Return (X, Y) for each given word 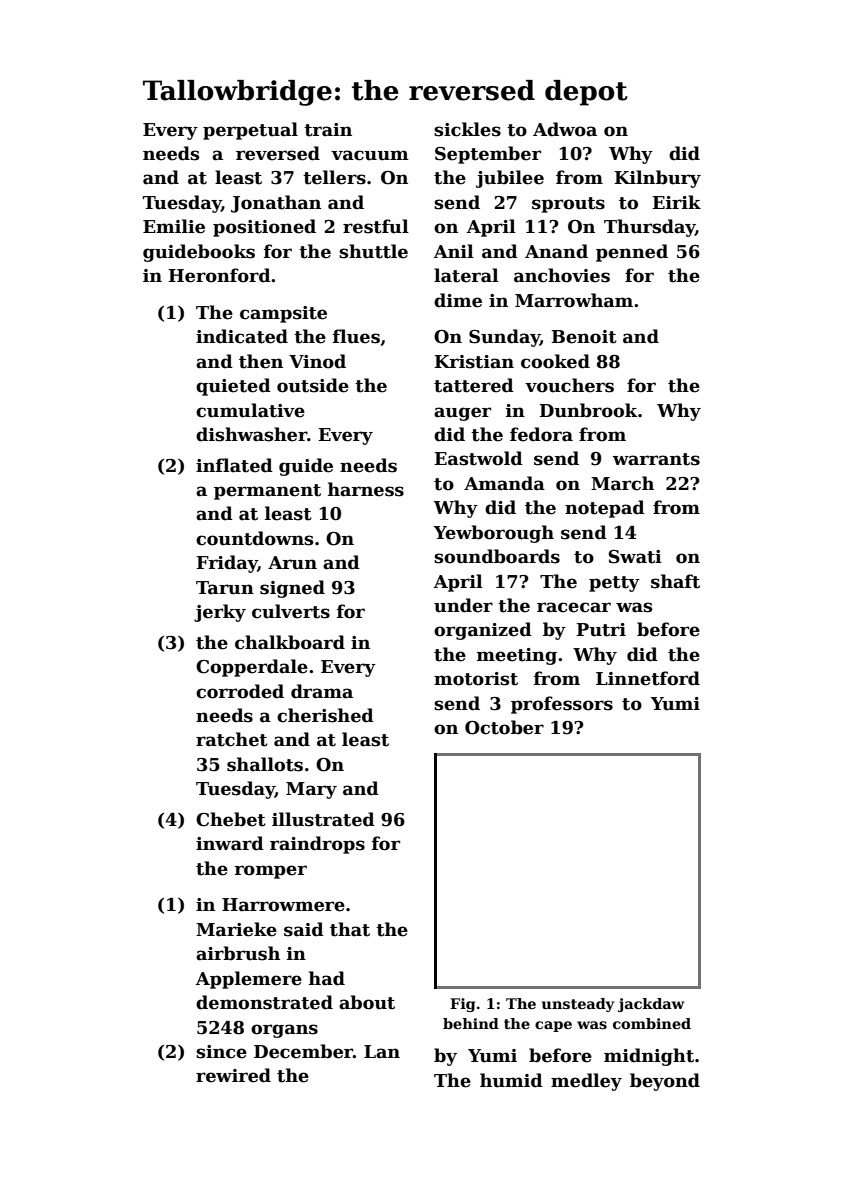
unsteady (578, 1005)
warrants (656, 459)
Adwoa (565, 129)
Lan (382, 1052)
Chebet (231, 819)
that (350, 929)
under (463, 605)
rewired (233, 1075)
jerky (220, 613)
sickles (467, 129)
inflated (234, 465)
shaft (675, 581)
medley (586, 1082)
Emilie (174, 226)
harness (366, 489)
